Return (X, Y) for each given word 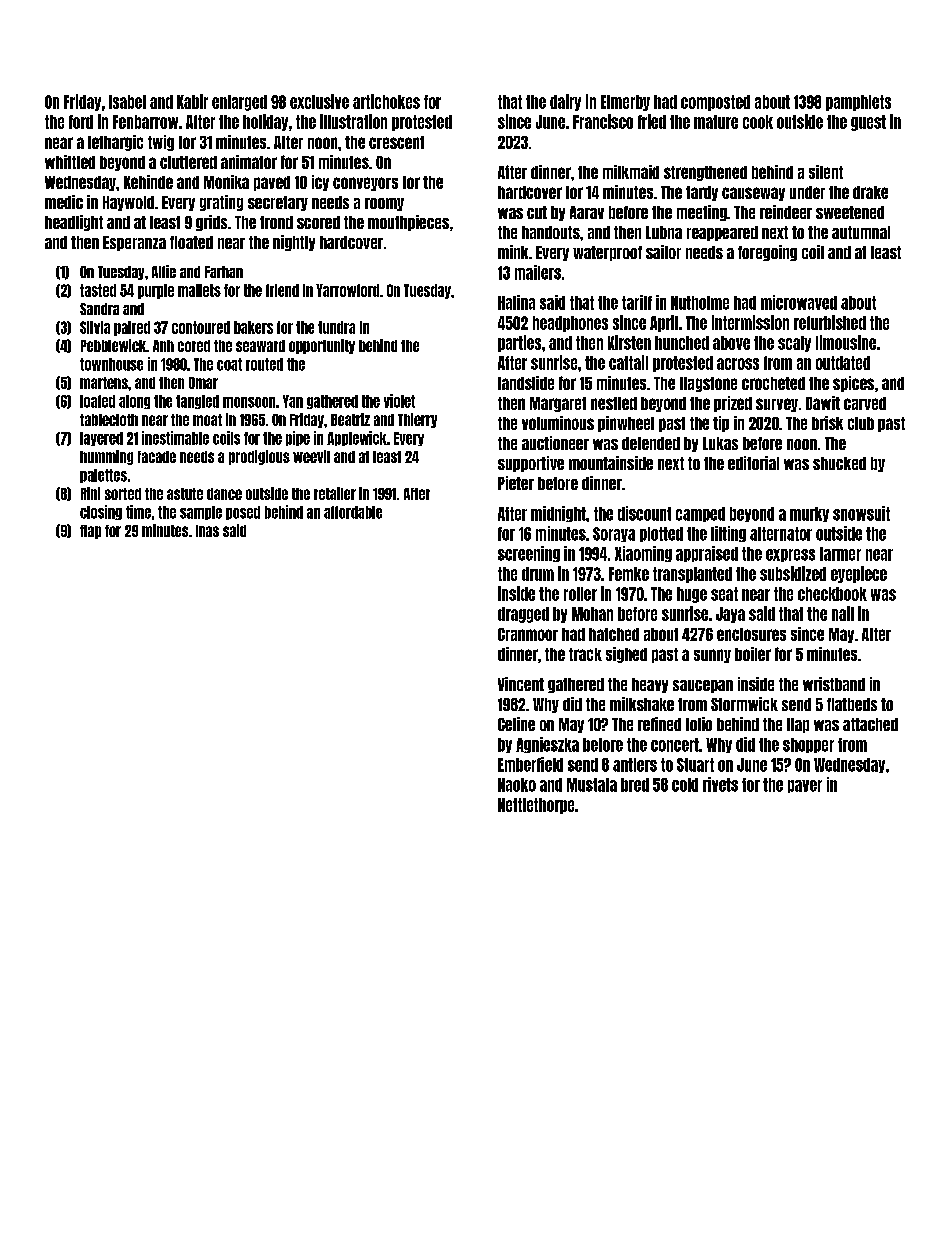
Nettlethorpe (536, 806)
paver (805, 786)
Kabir (192, 101)
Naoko (517, 785)
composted (715, 103)
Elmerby (625, 103)
